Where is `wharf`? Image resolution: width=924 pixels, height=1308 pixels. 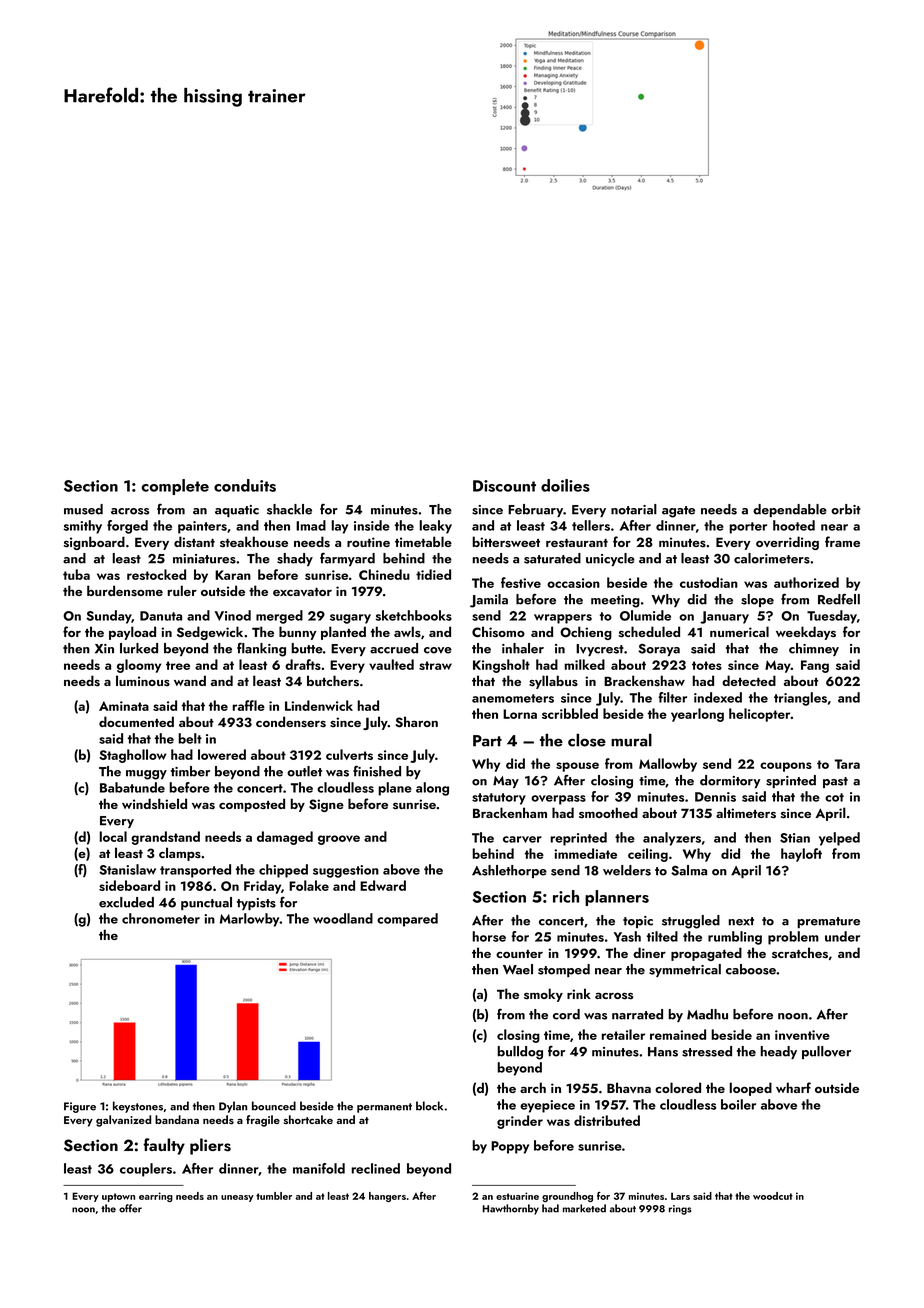
wharf is located at coordinates (793, 1087).
